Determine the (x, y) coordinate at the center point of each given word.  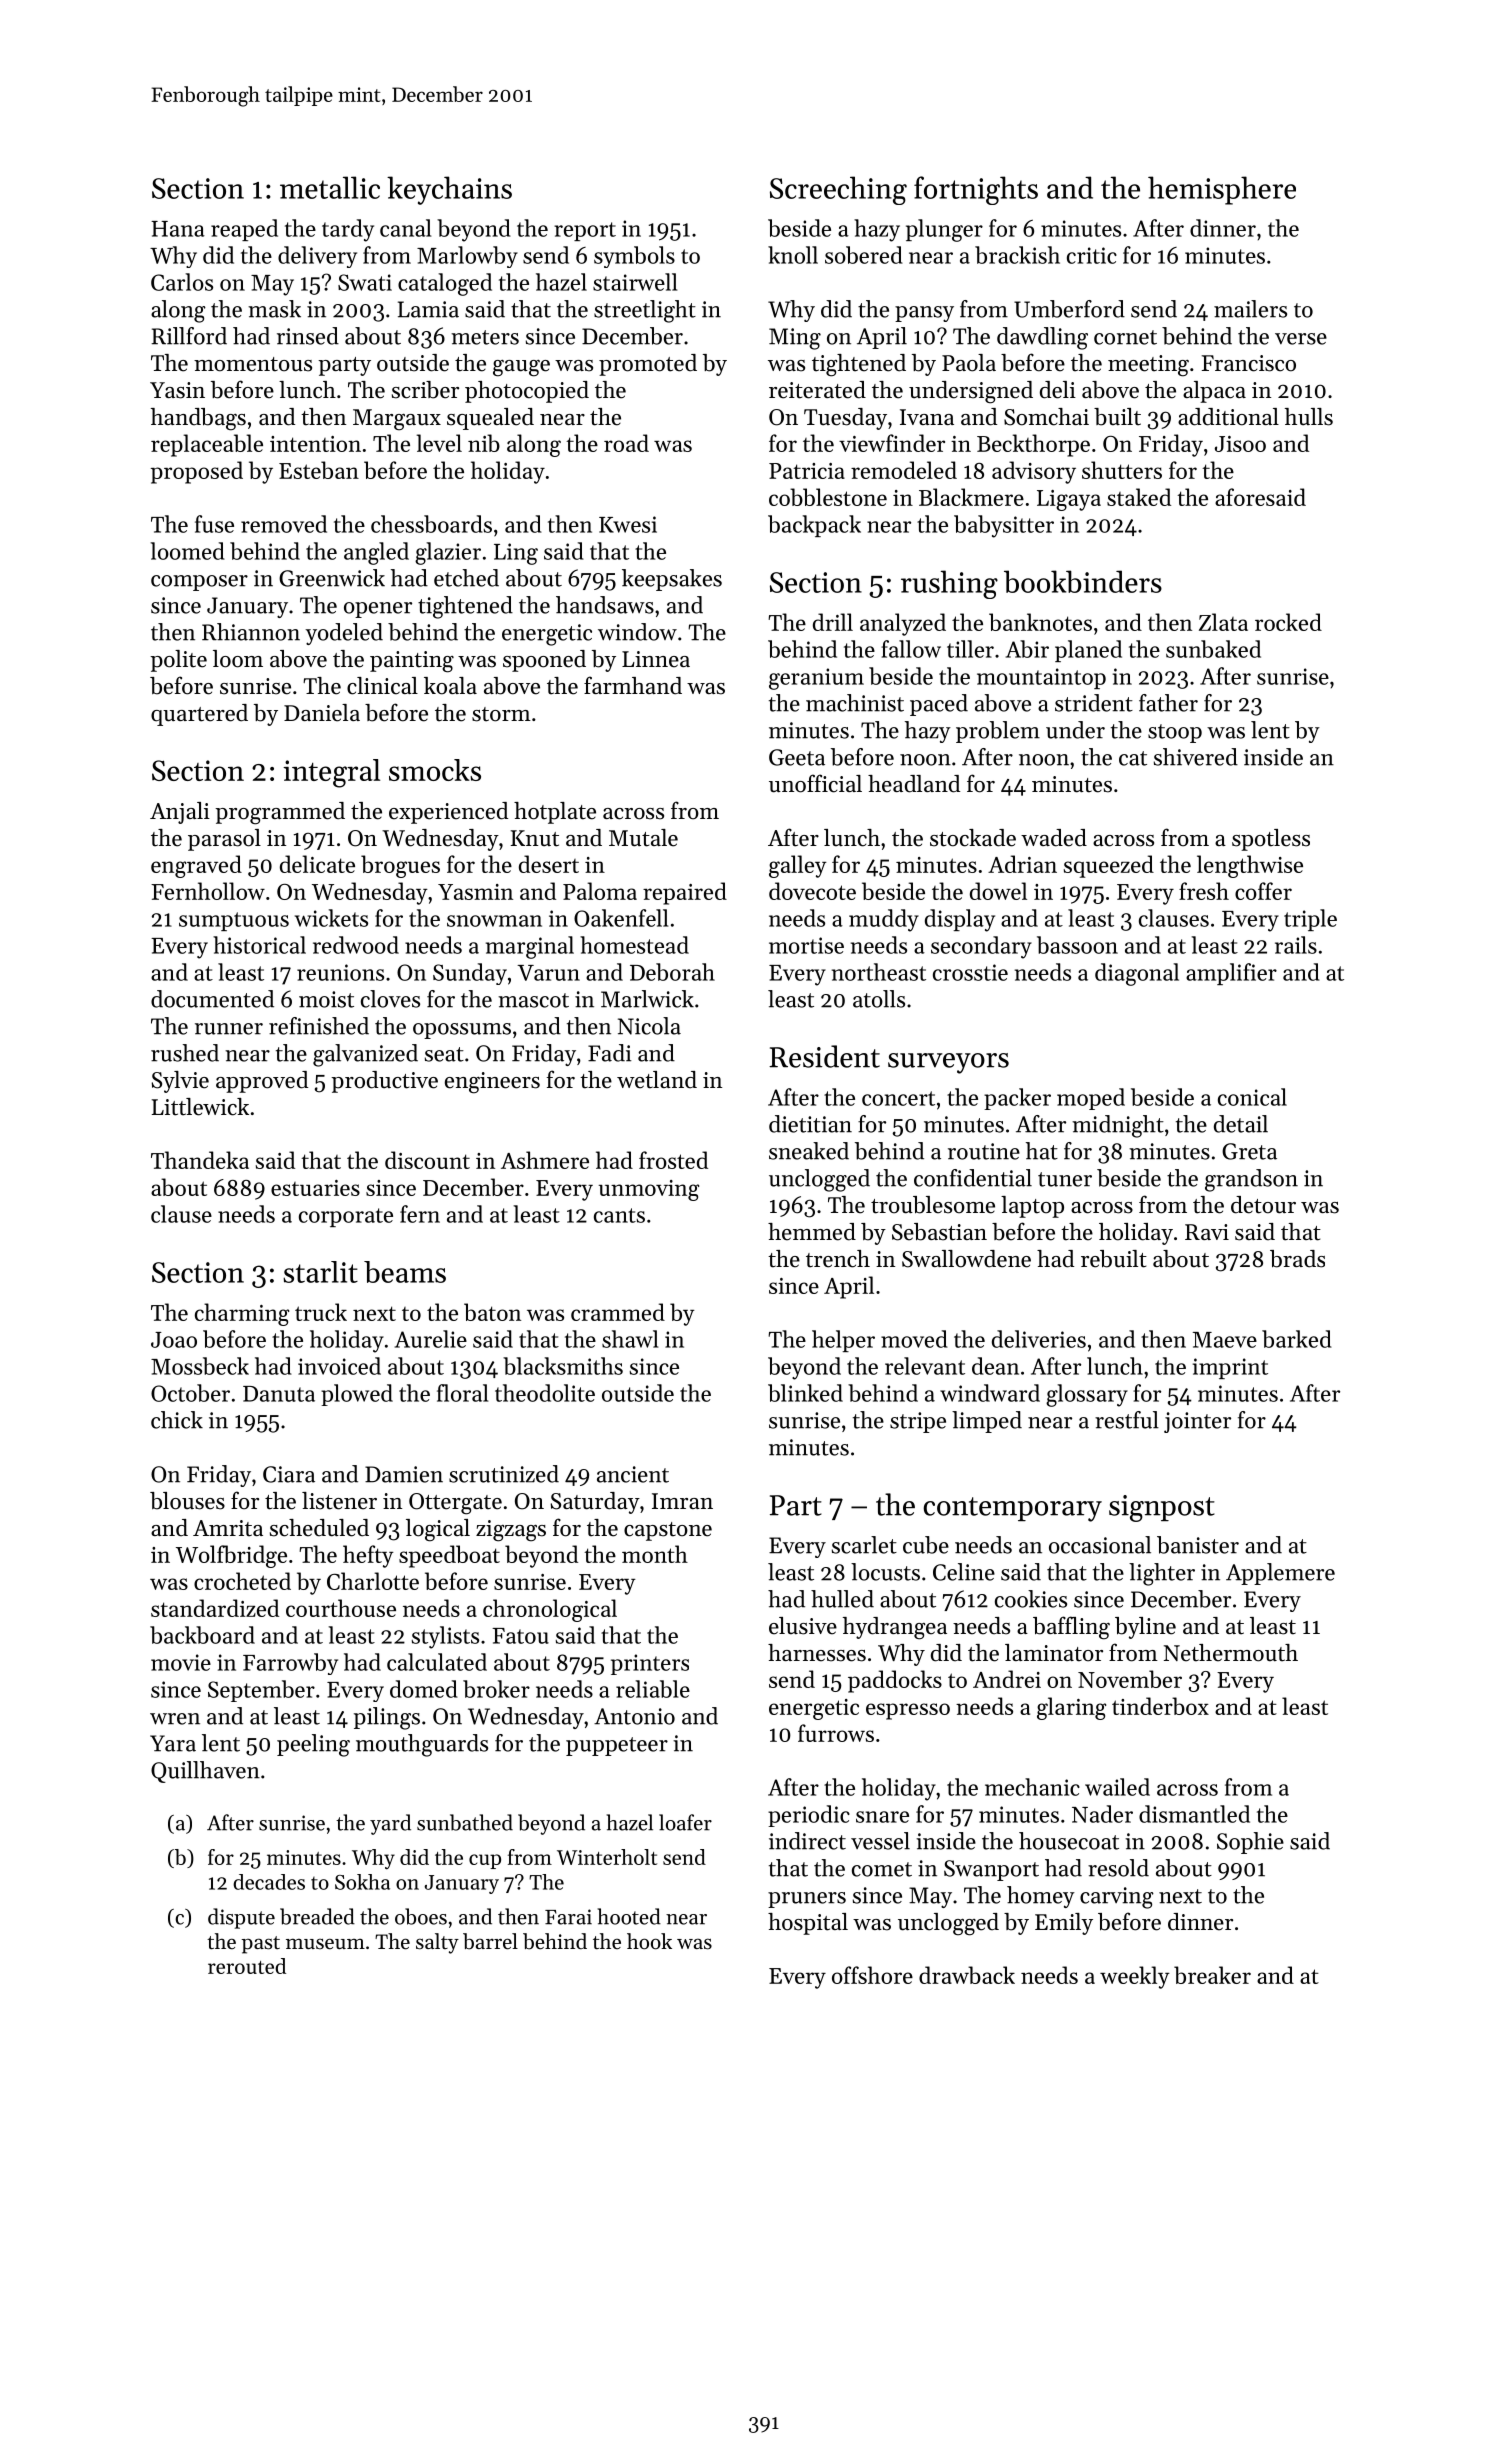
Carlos (182, 282)
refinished (319, 1026)
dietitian (810, 1124)
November (1130, 1679)
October (190, 1393)
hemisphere (1222, 190)
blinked (805, 1393)
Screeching (838, 190)
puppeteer (617, 1746)
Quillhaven (205, 1772)
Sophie (1250, 1843)
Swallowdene (966, 1259)
